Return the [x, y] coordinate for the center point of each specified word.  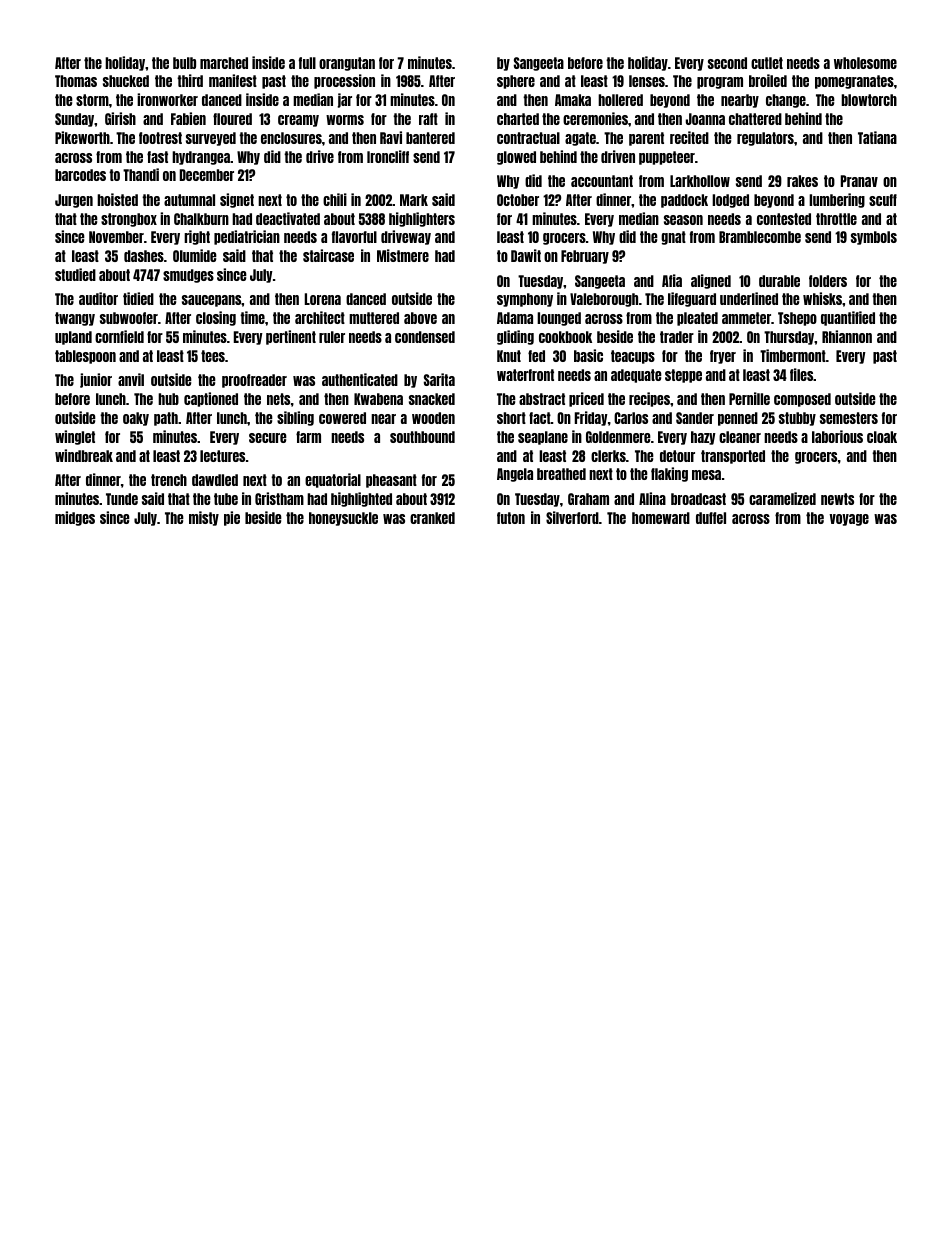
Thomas [76, 81]
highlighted [361, 499]
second [727, 63]
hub [168, 399]
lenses [647, 81]
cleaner [740, 437]
